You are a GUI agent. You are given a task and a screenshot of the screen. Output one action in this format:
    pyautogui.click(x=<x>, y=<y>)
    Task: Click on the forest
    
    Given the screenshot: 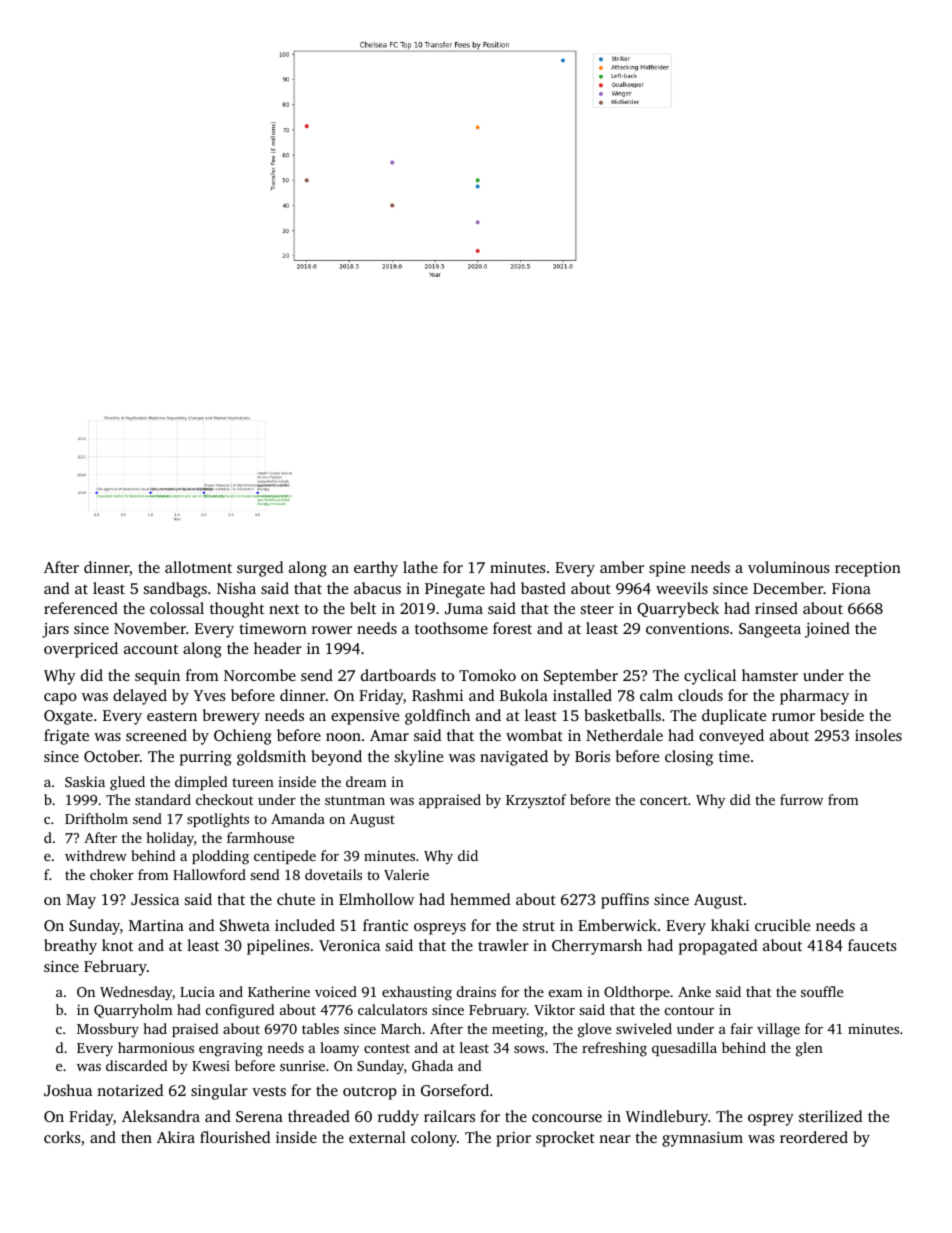 What is the action you would take?
    pyautogui.click(x=512, y=628)
